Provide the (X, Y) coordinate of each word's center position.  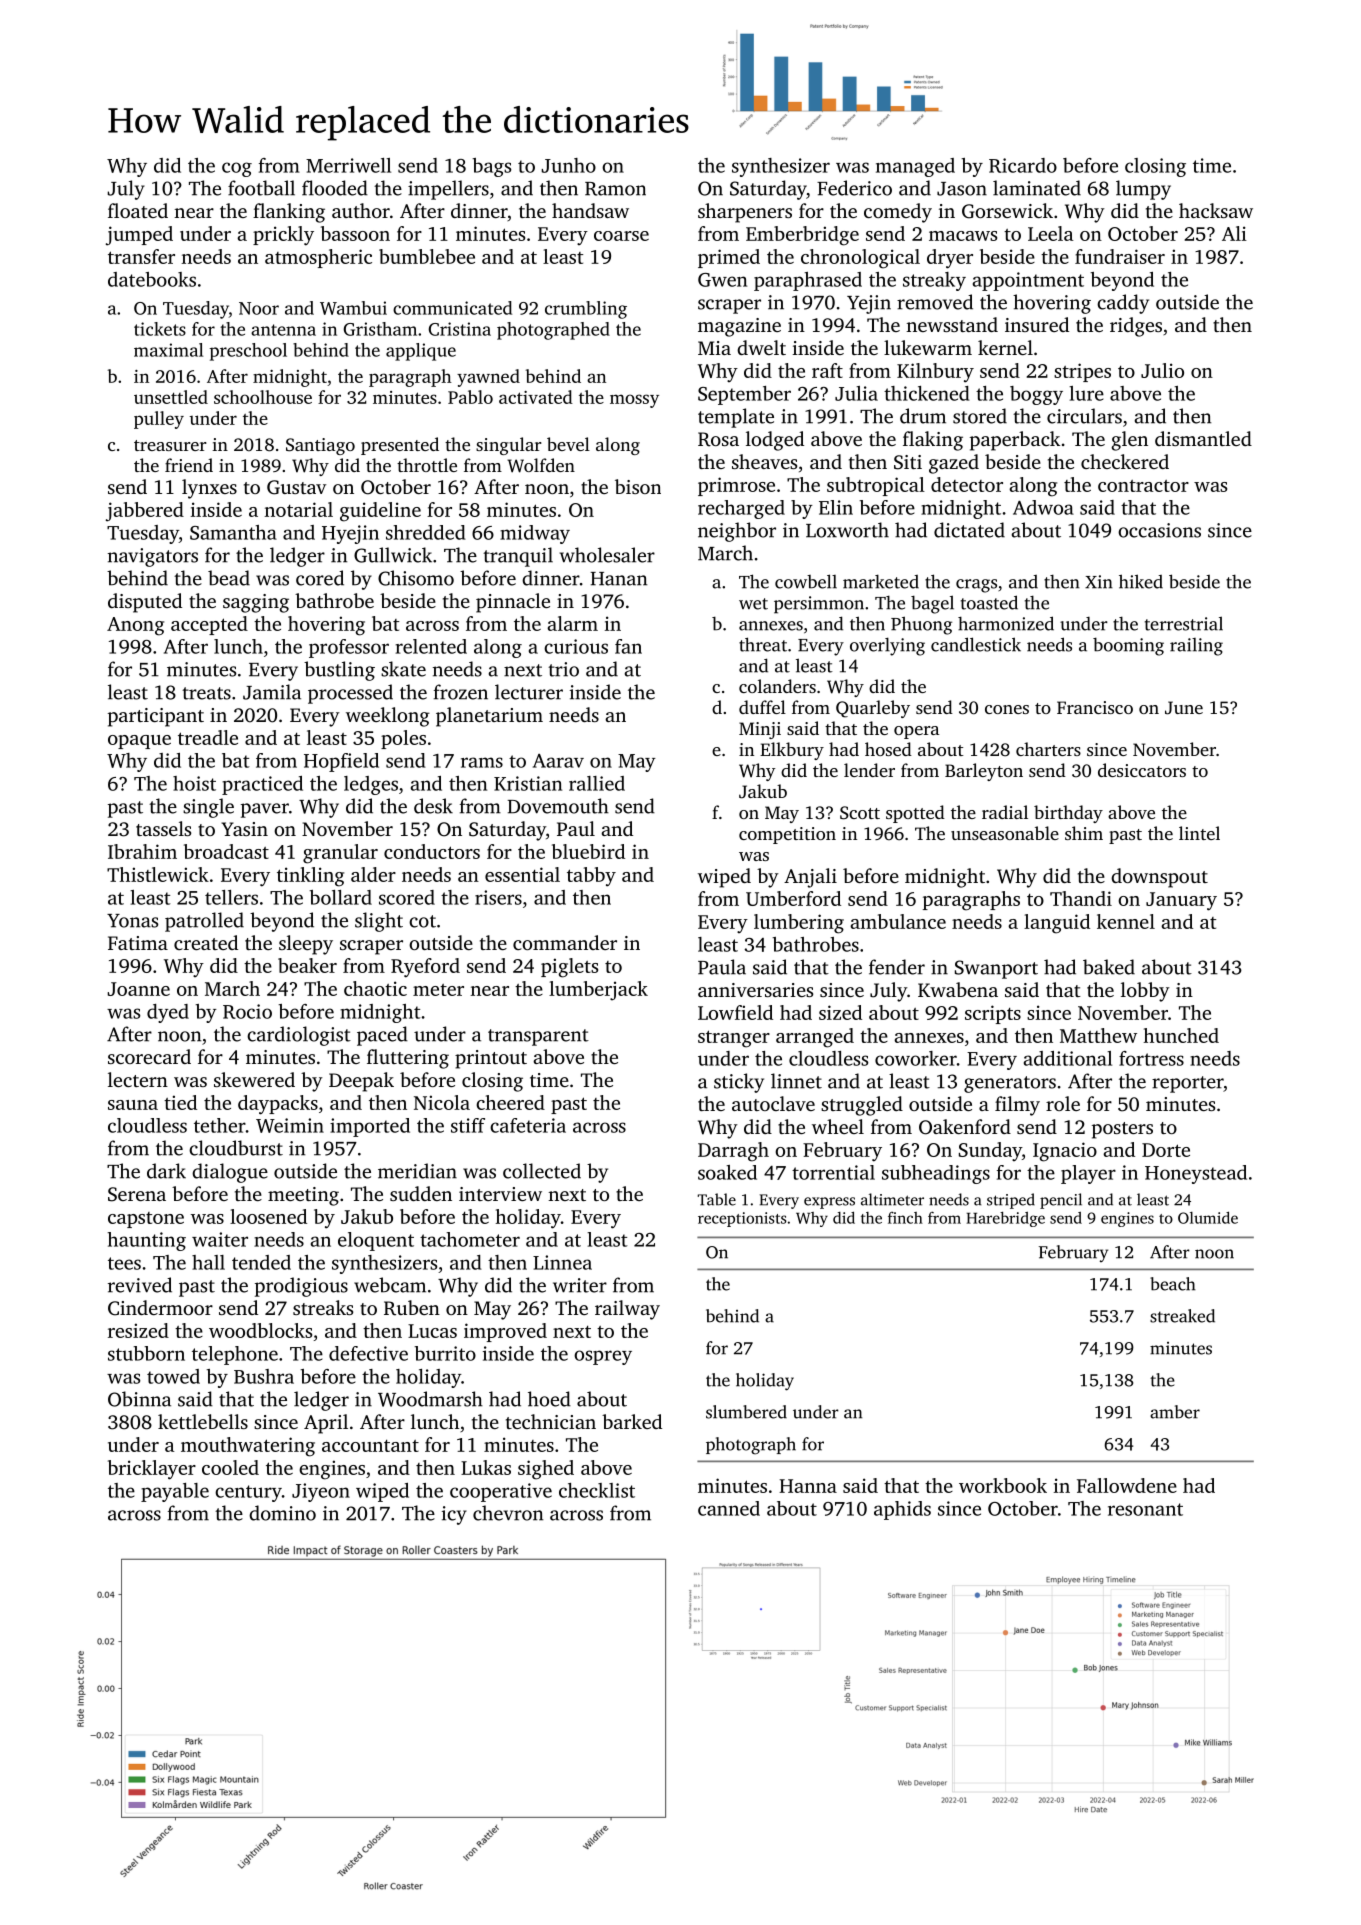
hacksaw (1216, 210)
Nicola (442, 1102)
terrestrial (1184, 623)
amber (1175, 1412)
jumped (139, 236)
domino (282, 1513)
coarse (621, 236)
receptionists (742, 1219)
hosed (888, 749)
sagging (256, 603)
